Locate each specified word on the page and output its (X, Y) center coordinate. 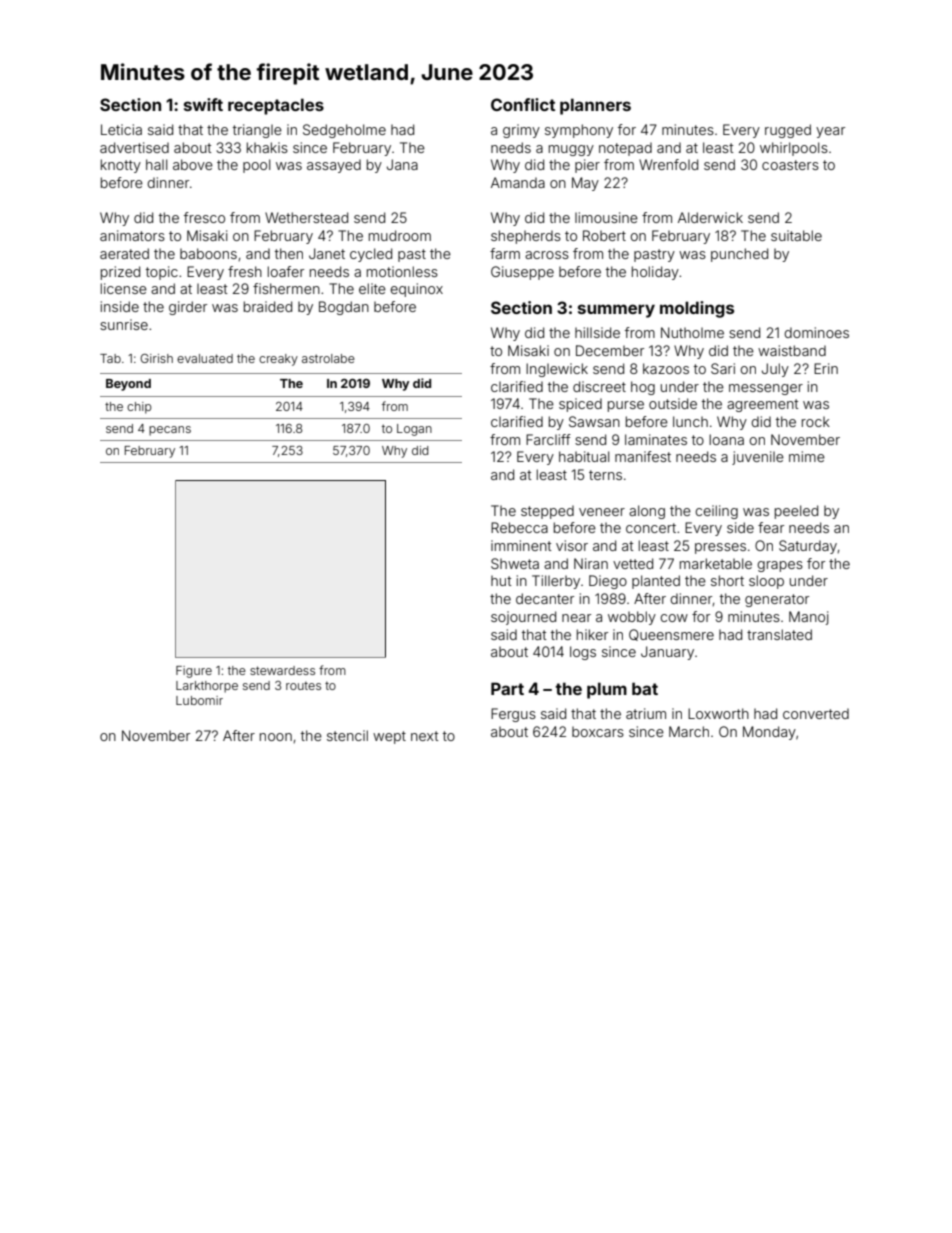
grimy (521, 131)
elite (372, 288)
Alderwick (710, 217)
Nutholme (692, 332)
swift (203, 104)
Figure (194, 672)
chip (139, 408)
